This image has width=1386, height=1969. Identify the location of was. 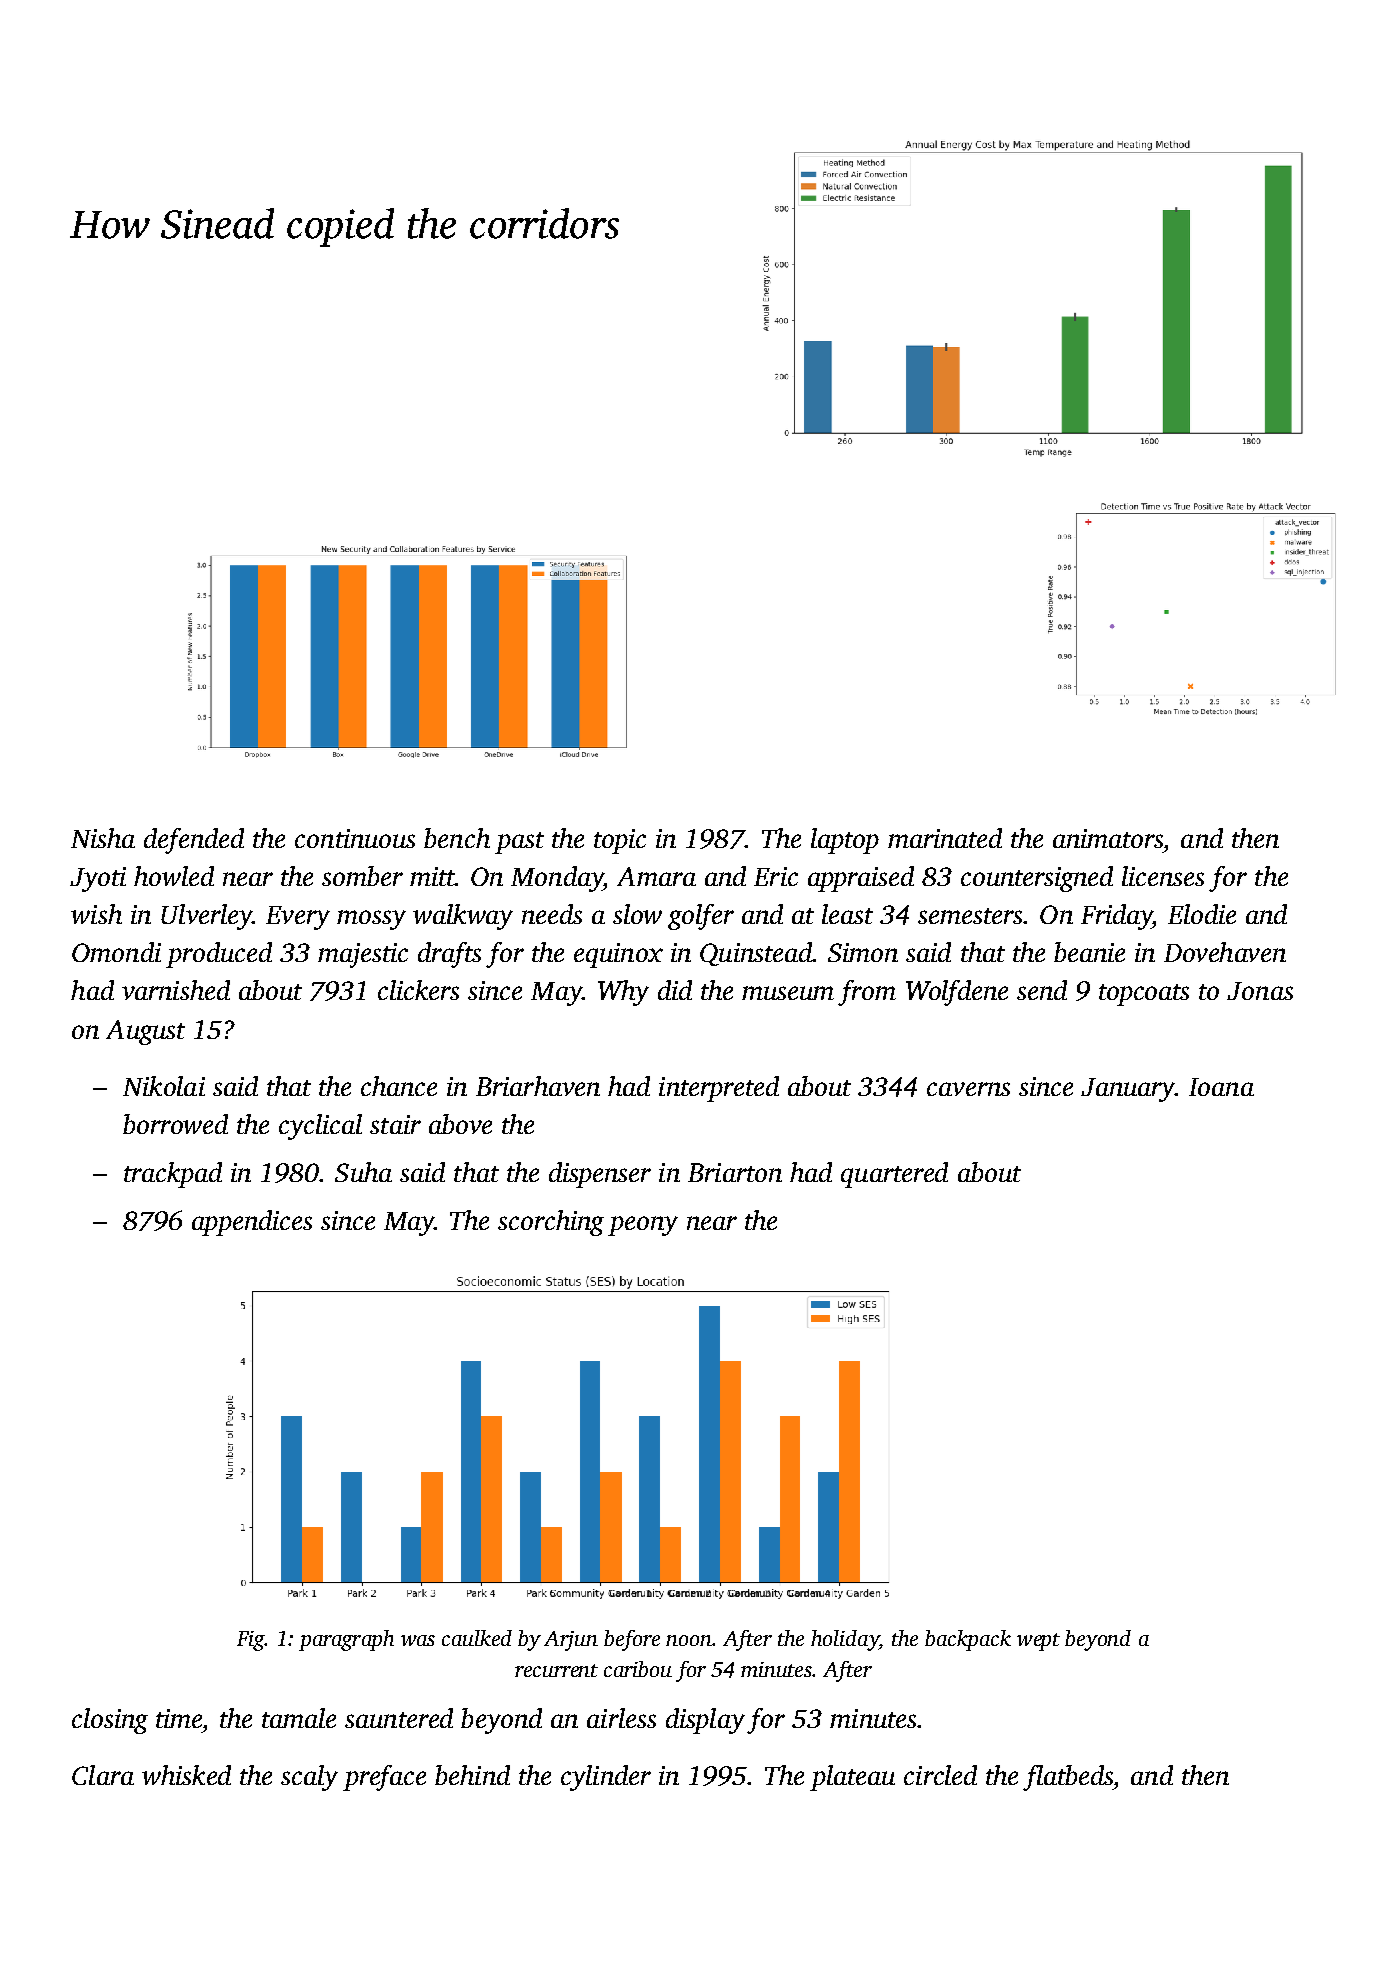
(418, 1640).
